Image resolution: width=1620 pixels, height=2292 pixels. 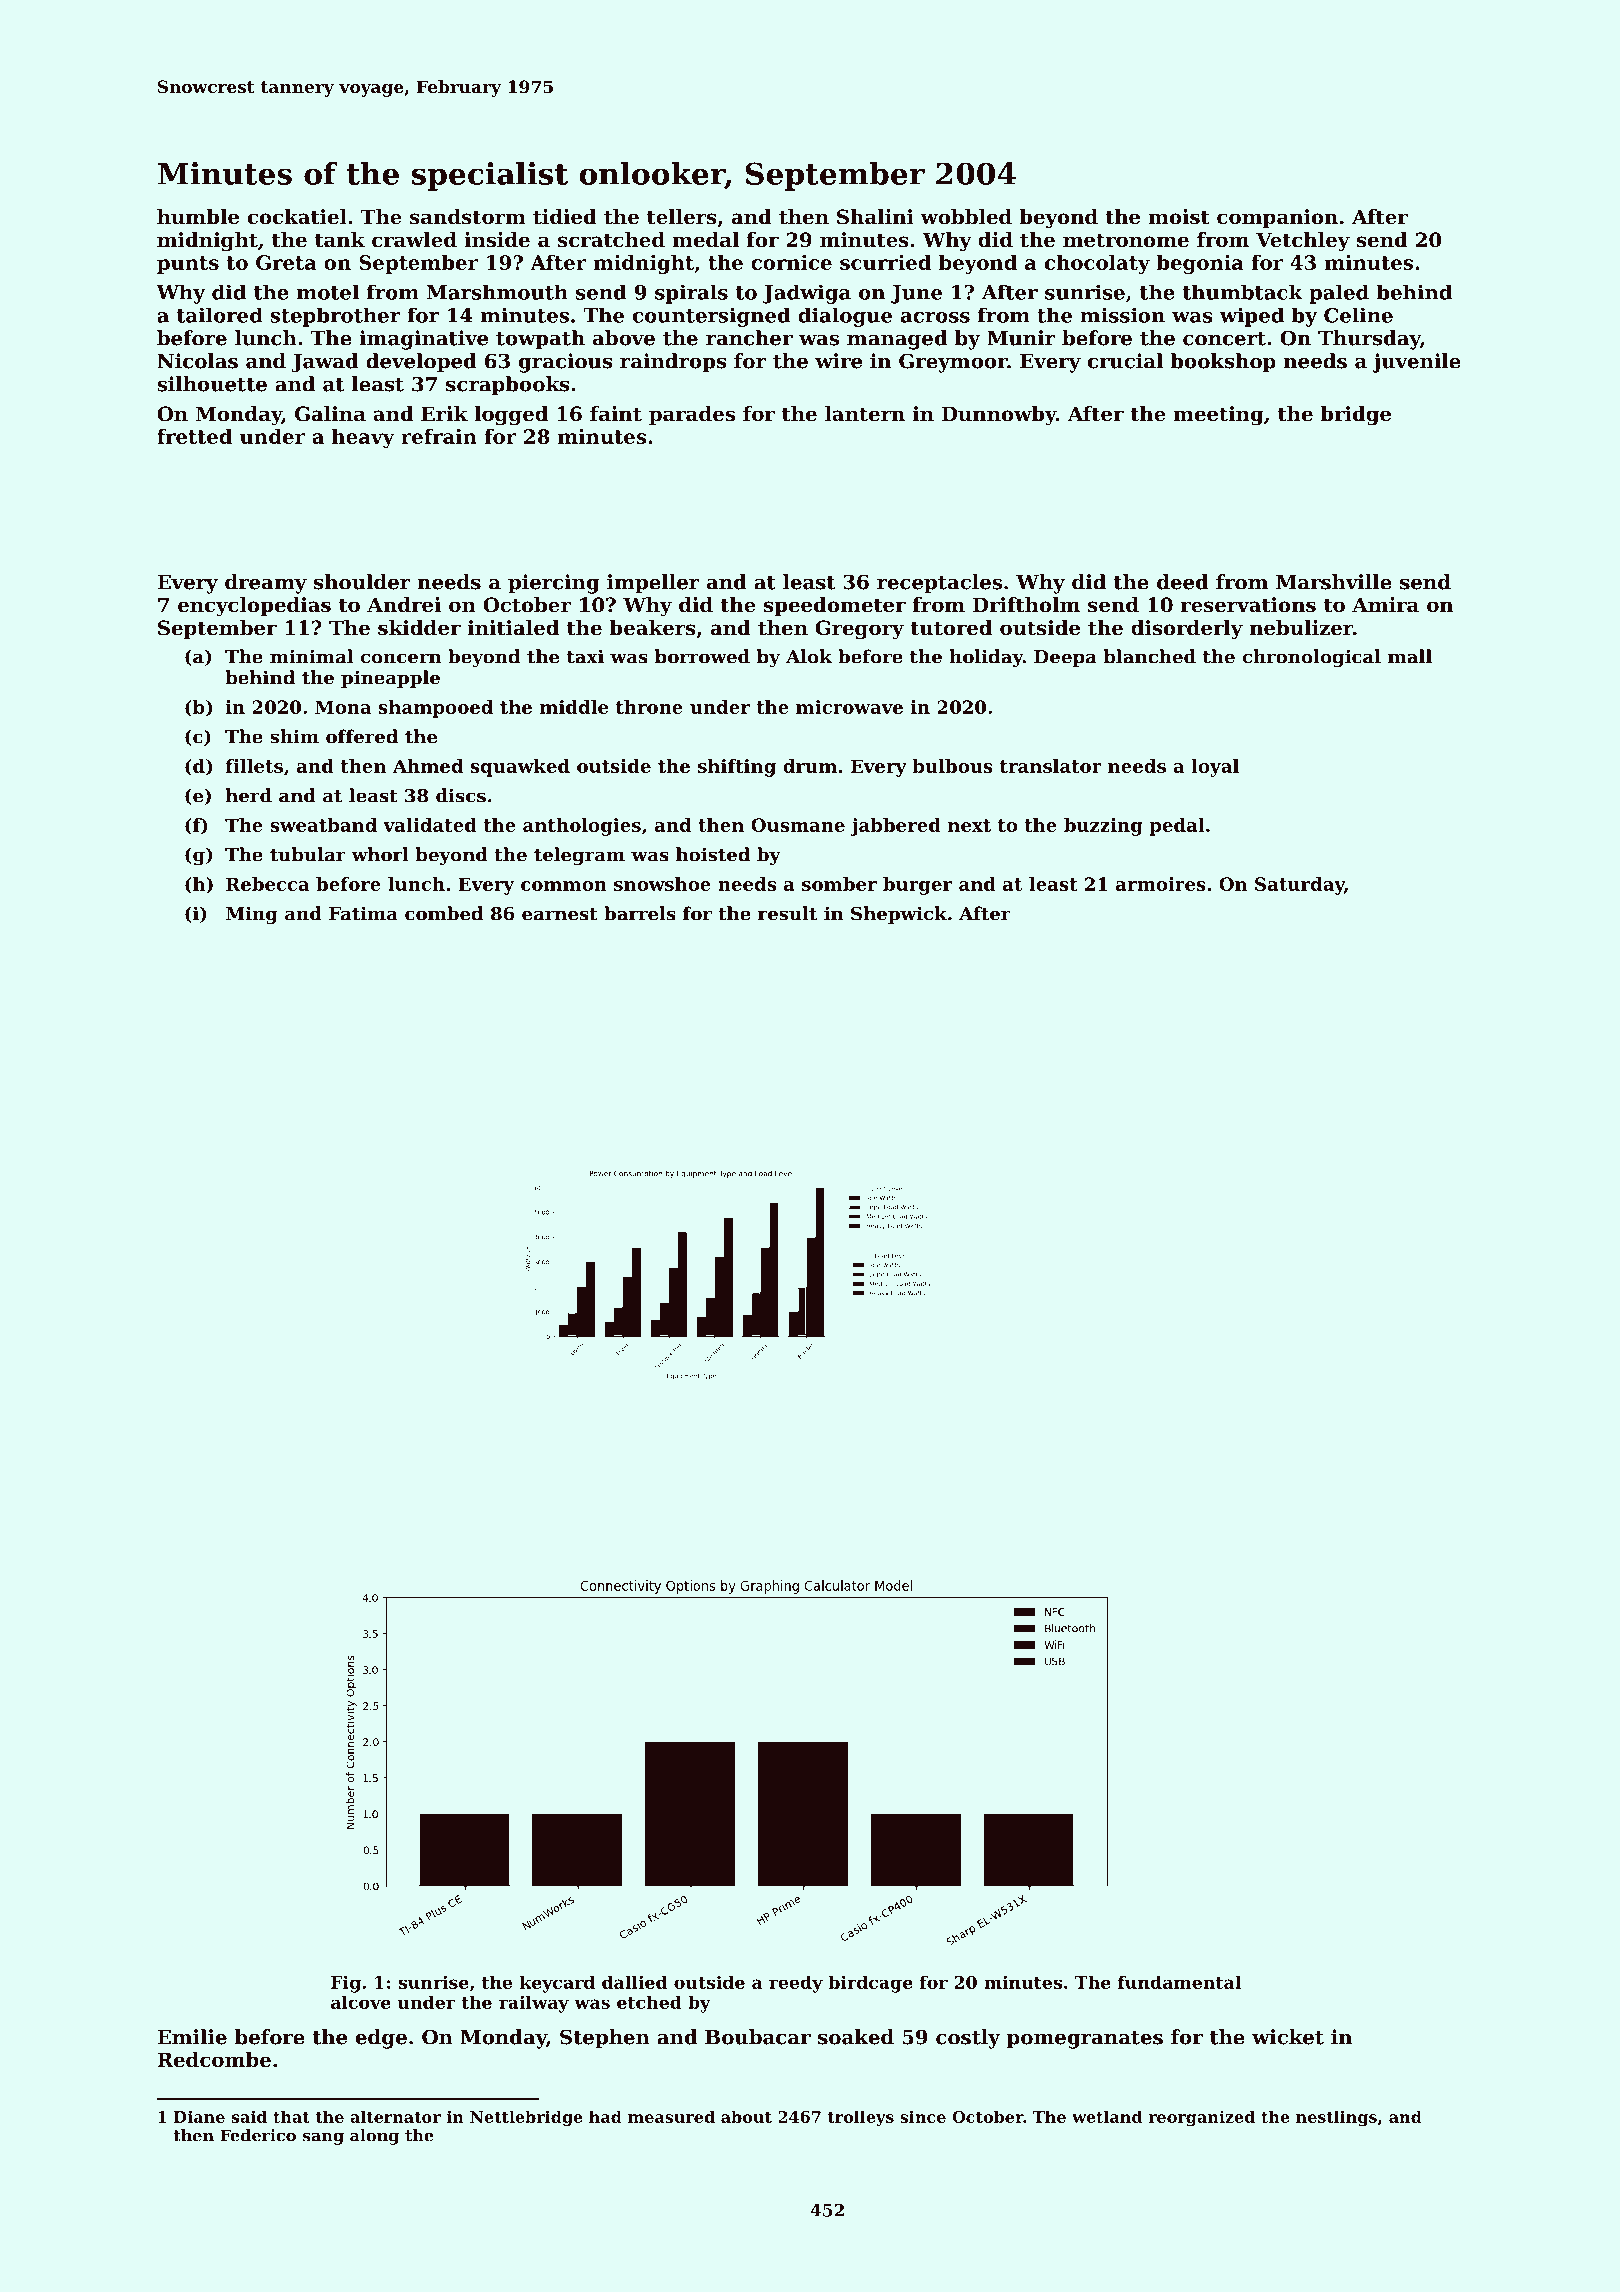 I want to click on wobbled, so click(x=966, y=217).
